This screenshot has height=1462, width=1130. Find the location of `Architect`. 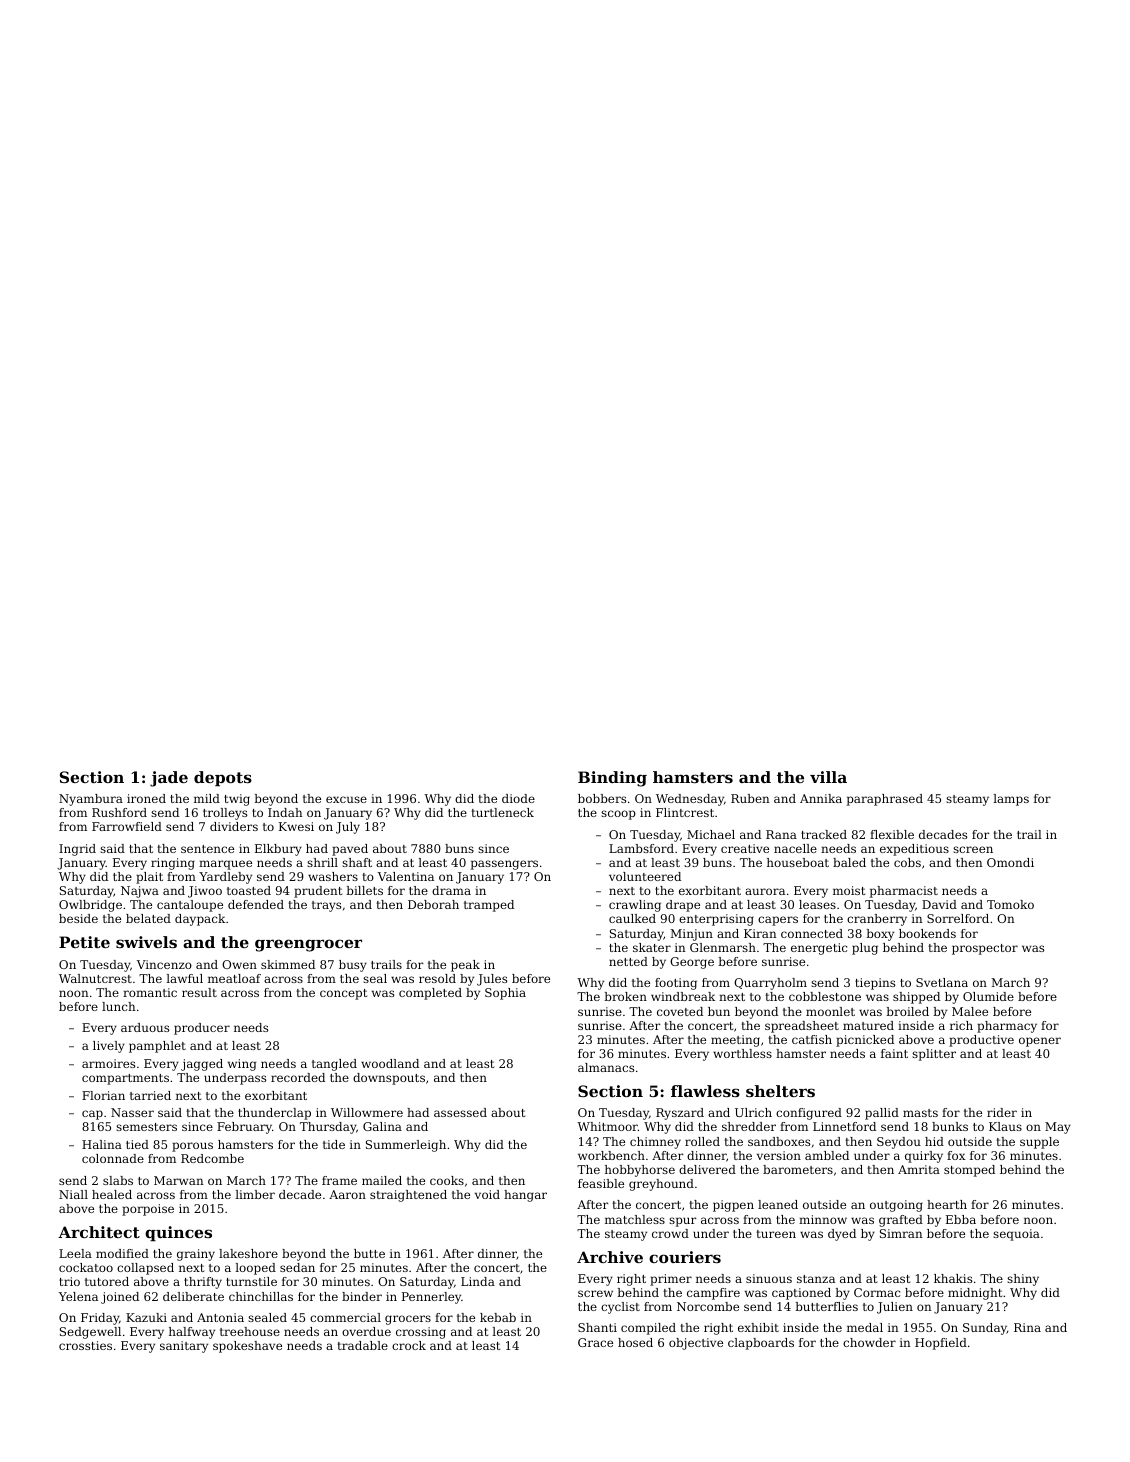

Architect is located at coordinates (99, 1232).
